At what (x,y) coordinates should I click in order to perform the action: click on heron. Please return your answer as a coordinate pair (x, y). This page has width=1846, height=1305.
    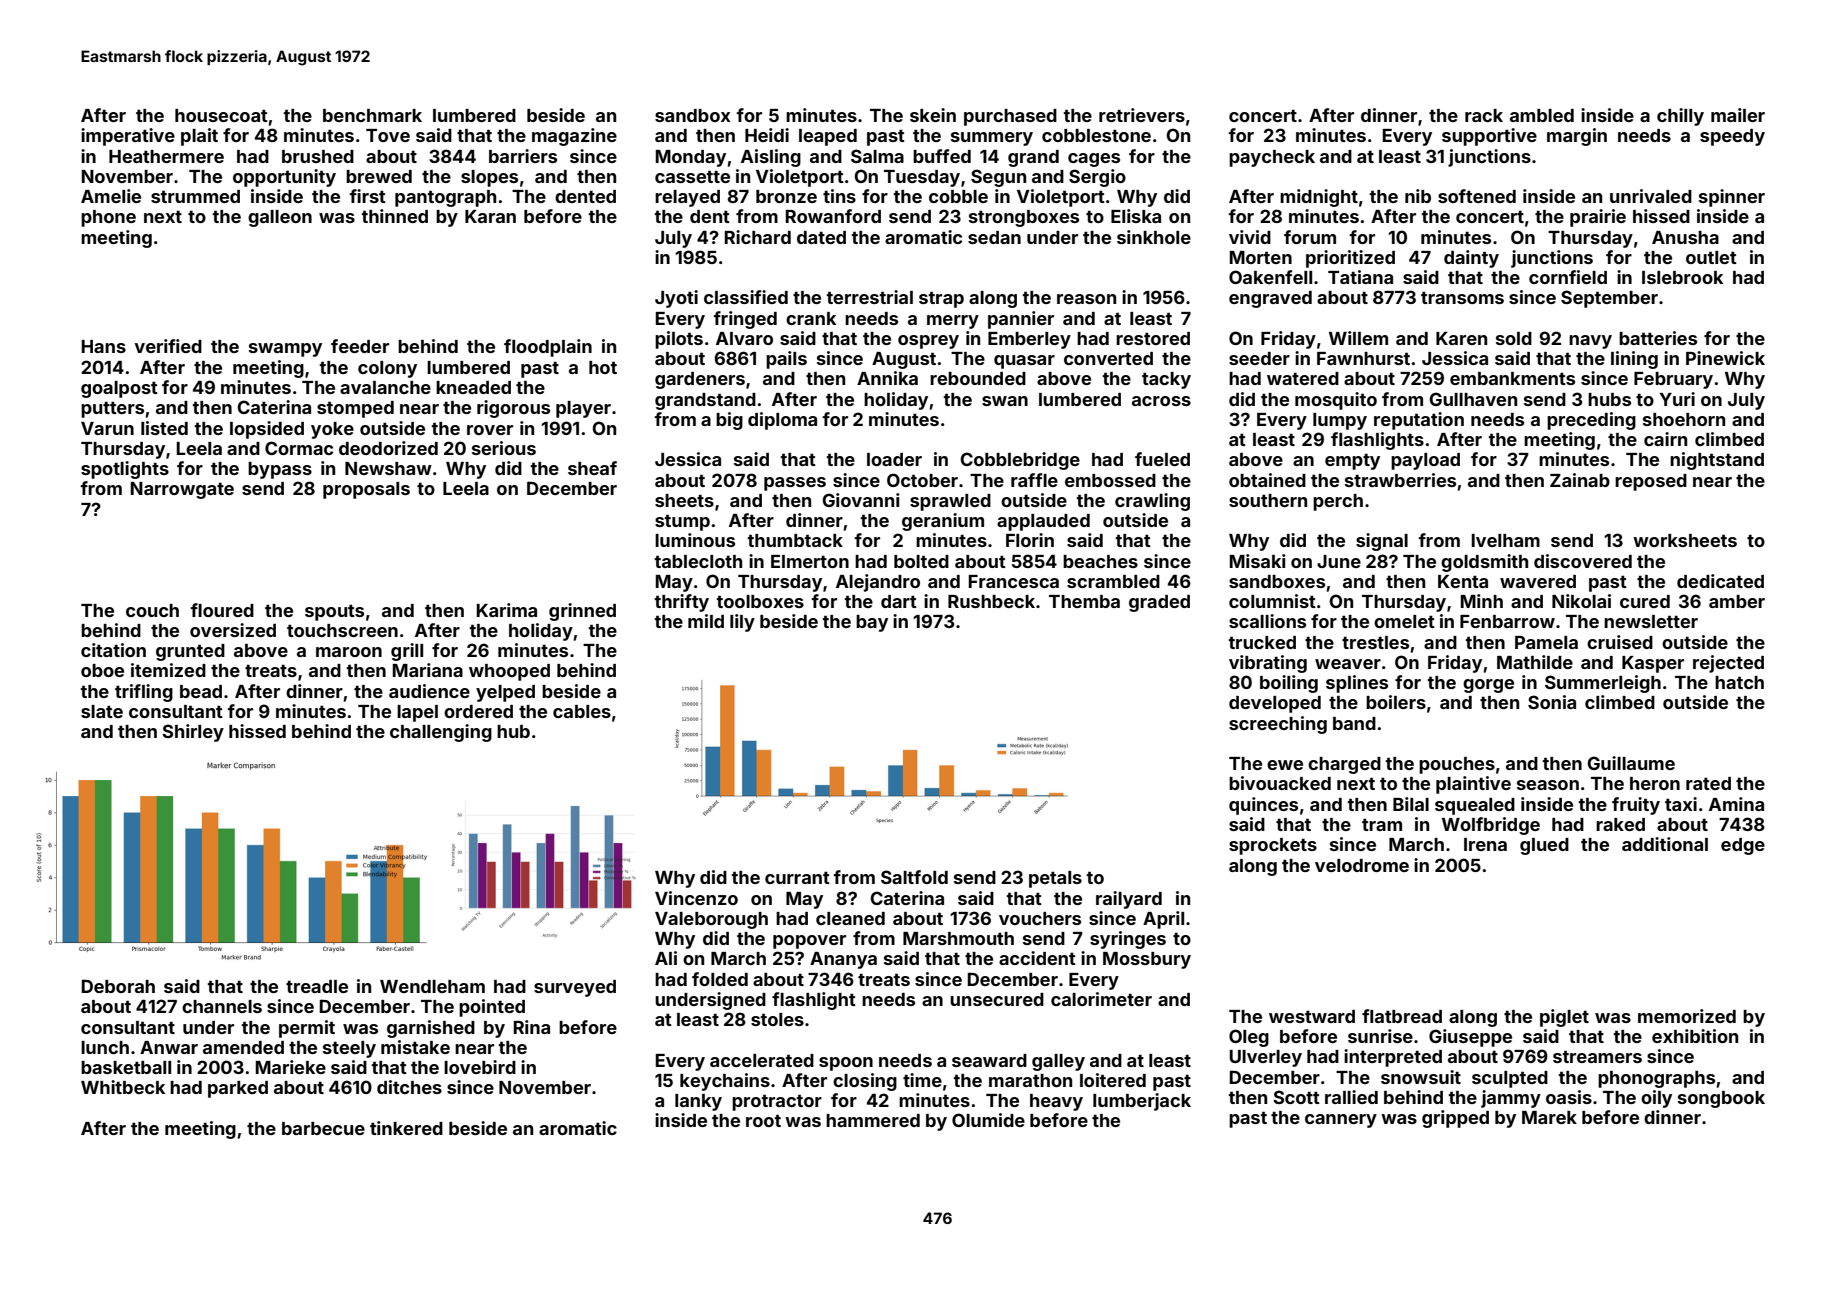
    Looking at the image, I should click on (1655, 783).
